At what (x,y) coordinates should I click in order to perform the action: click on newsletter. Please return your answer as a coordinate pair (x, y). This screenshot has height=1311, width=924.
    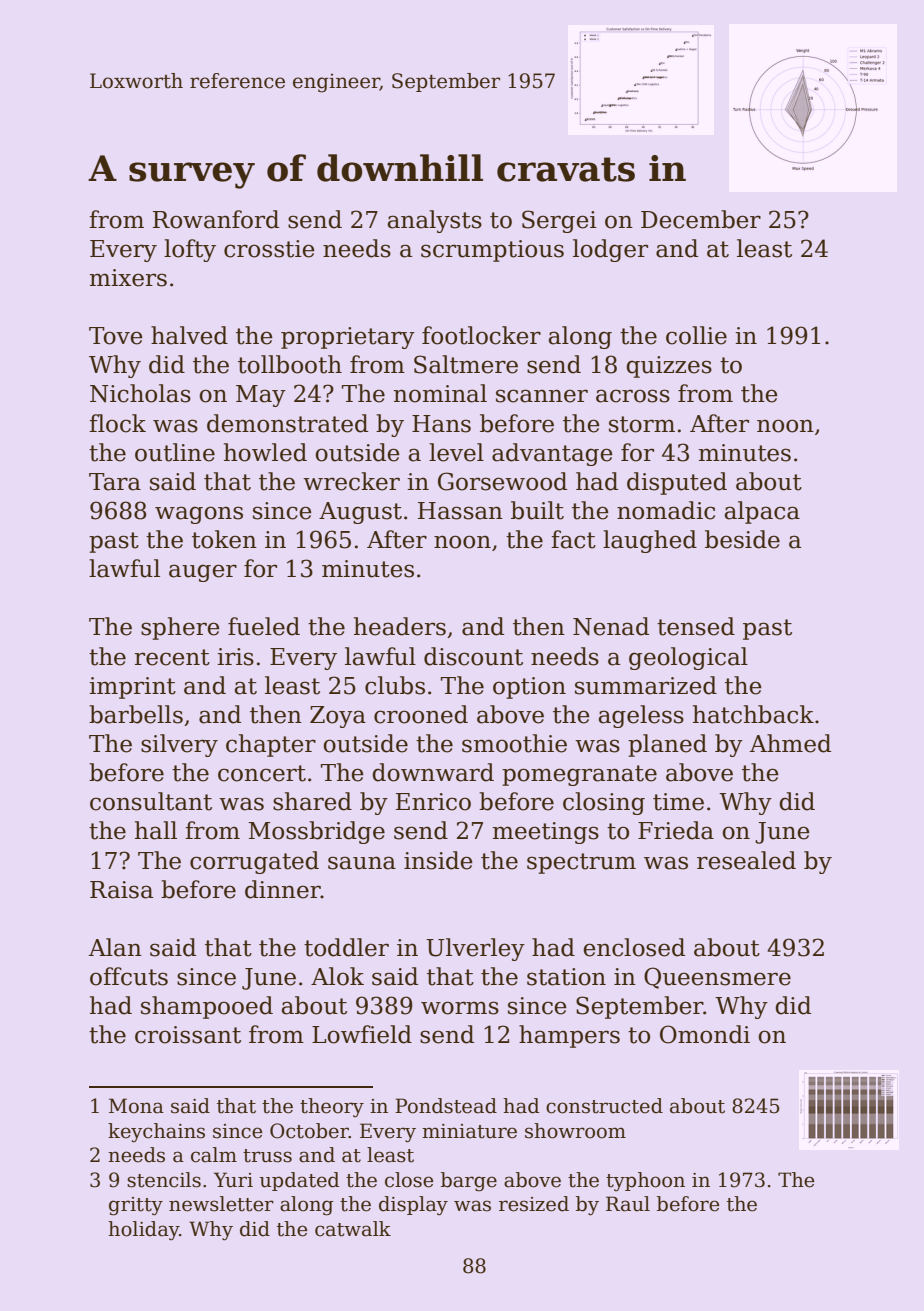
    Looking at the image, I should click on (221, 1204).
